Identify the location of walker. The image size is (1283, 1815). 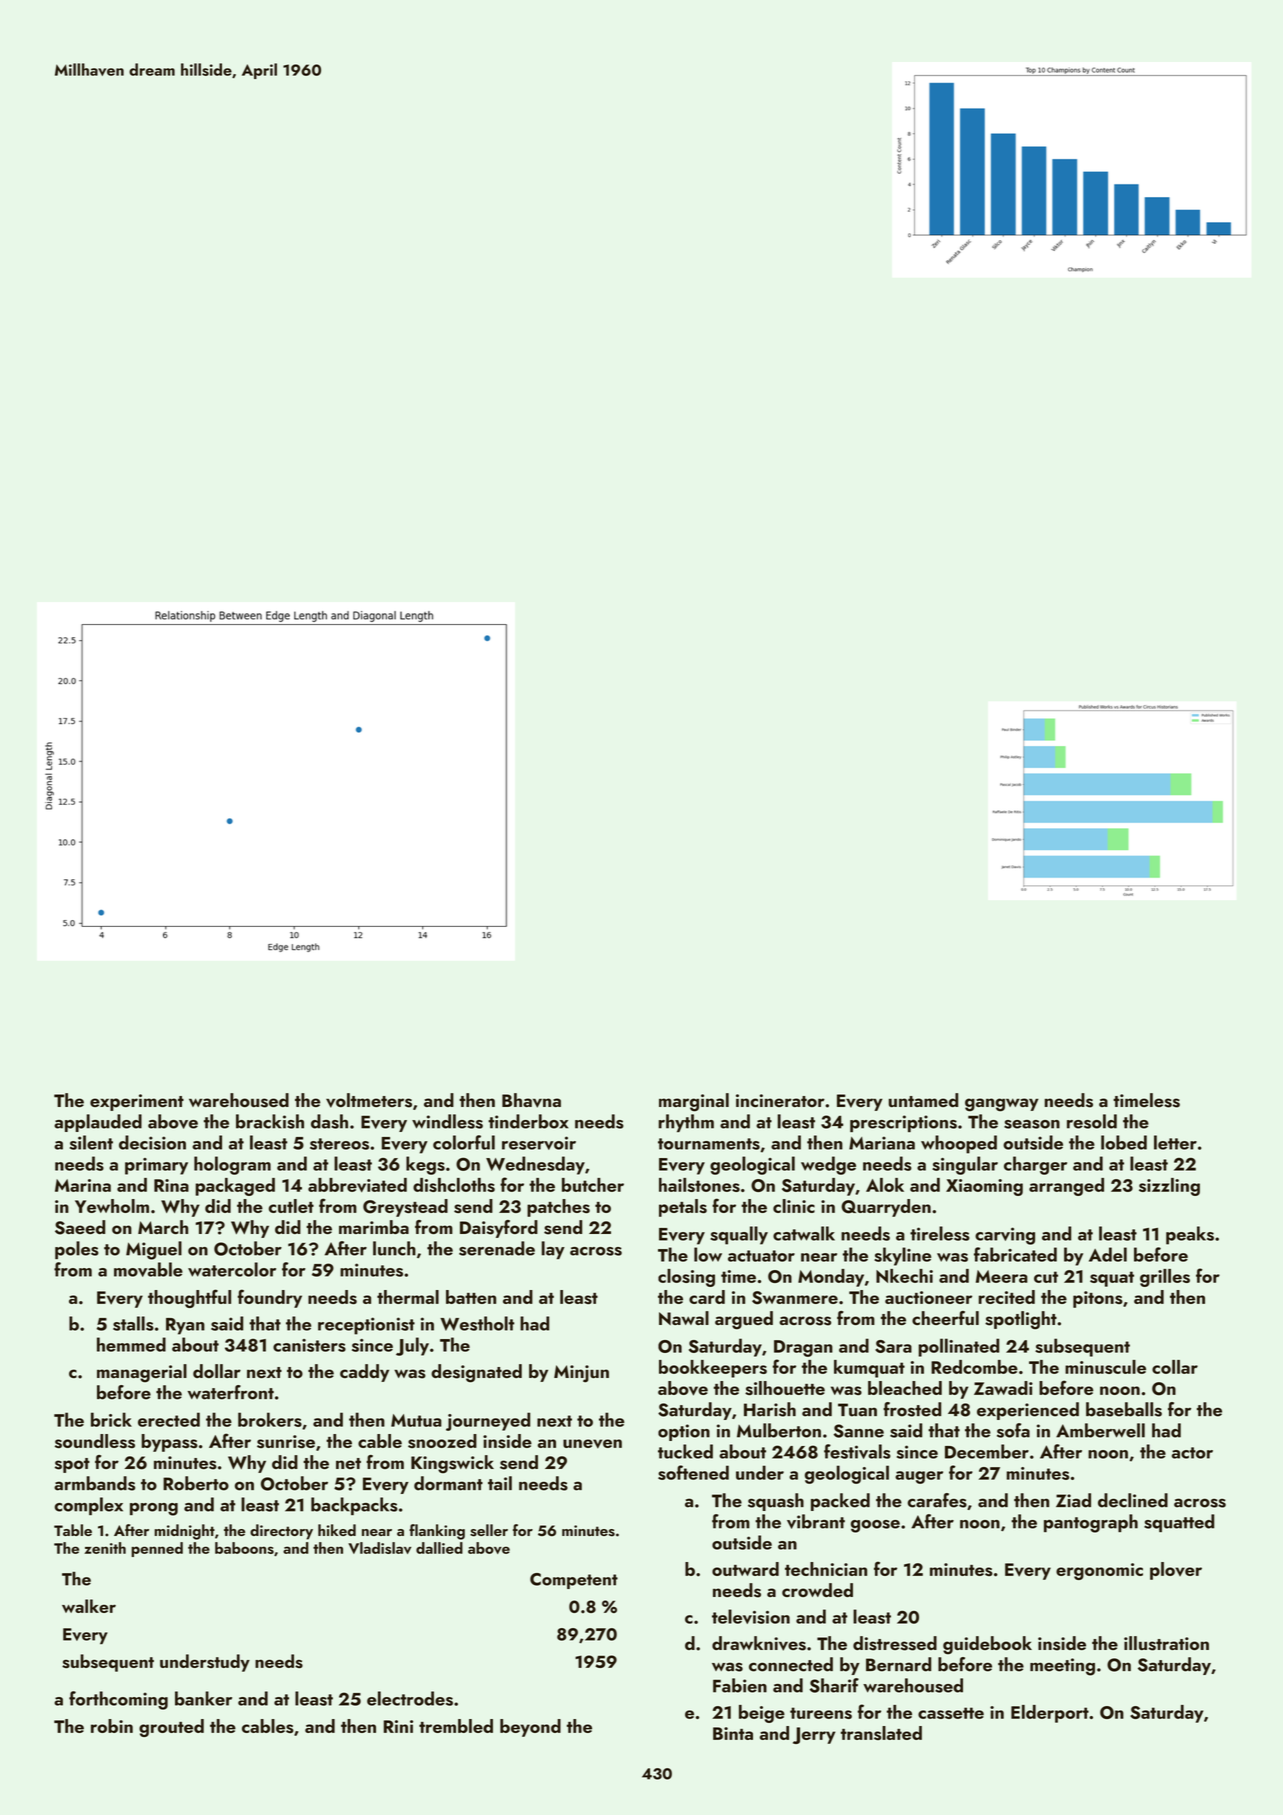
(89, 1606).
